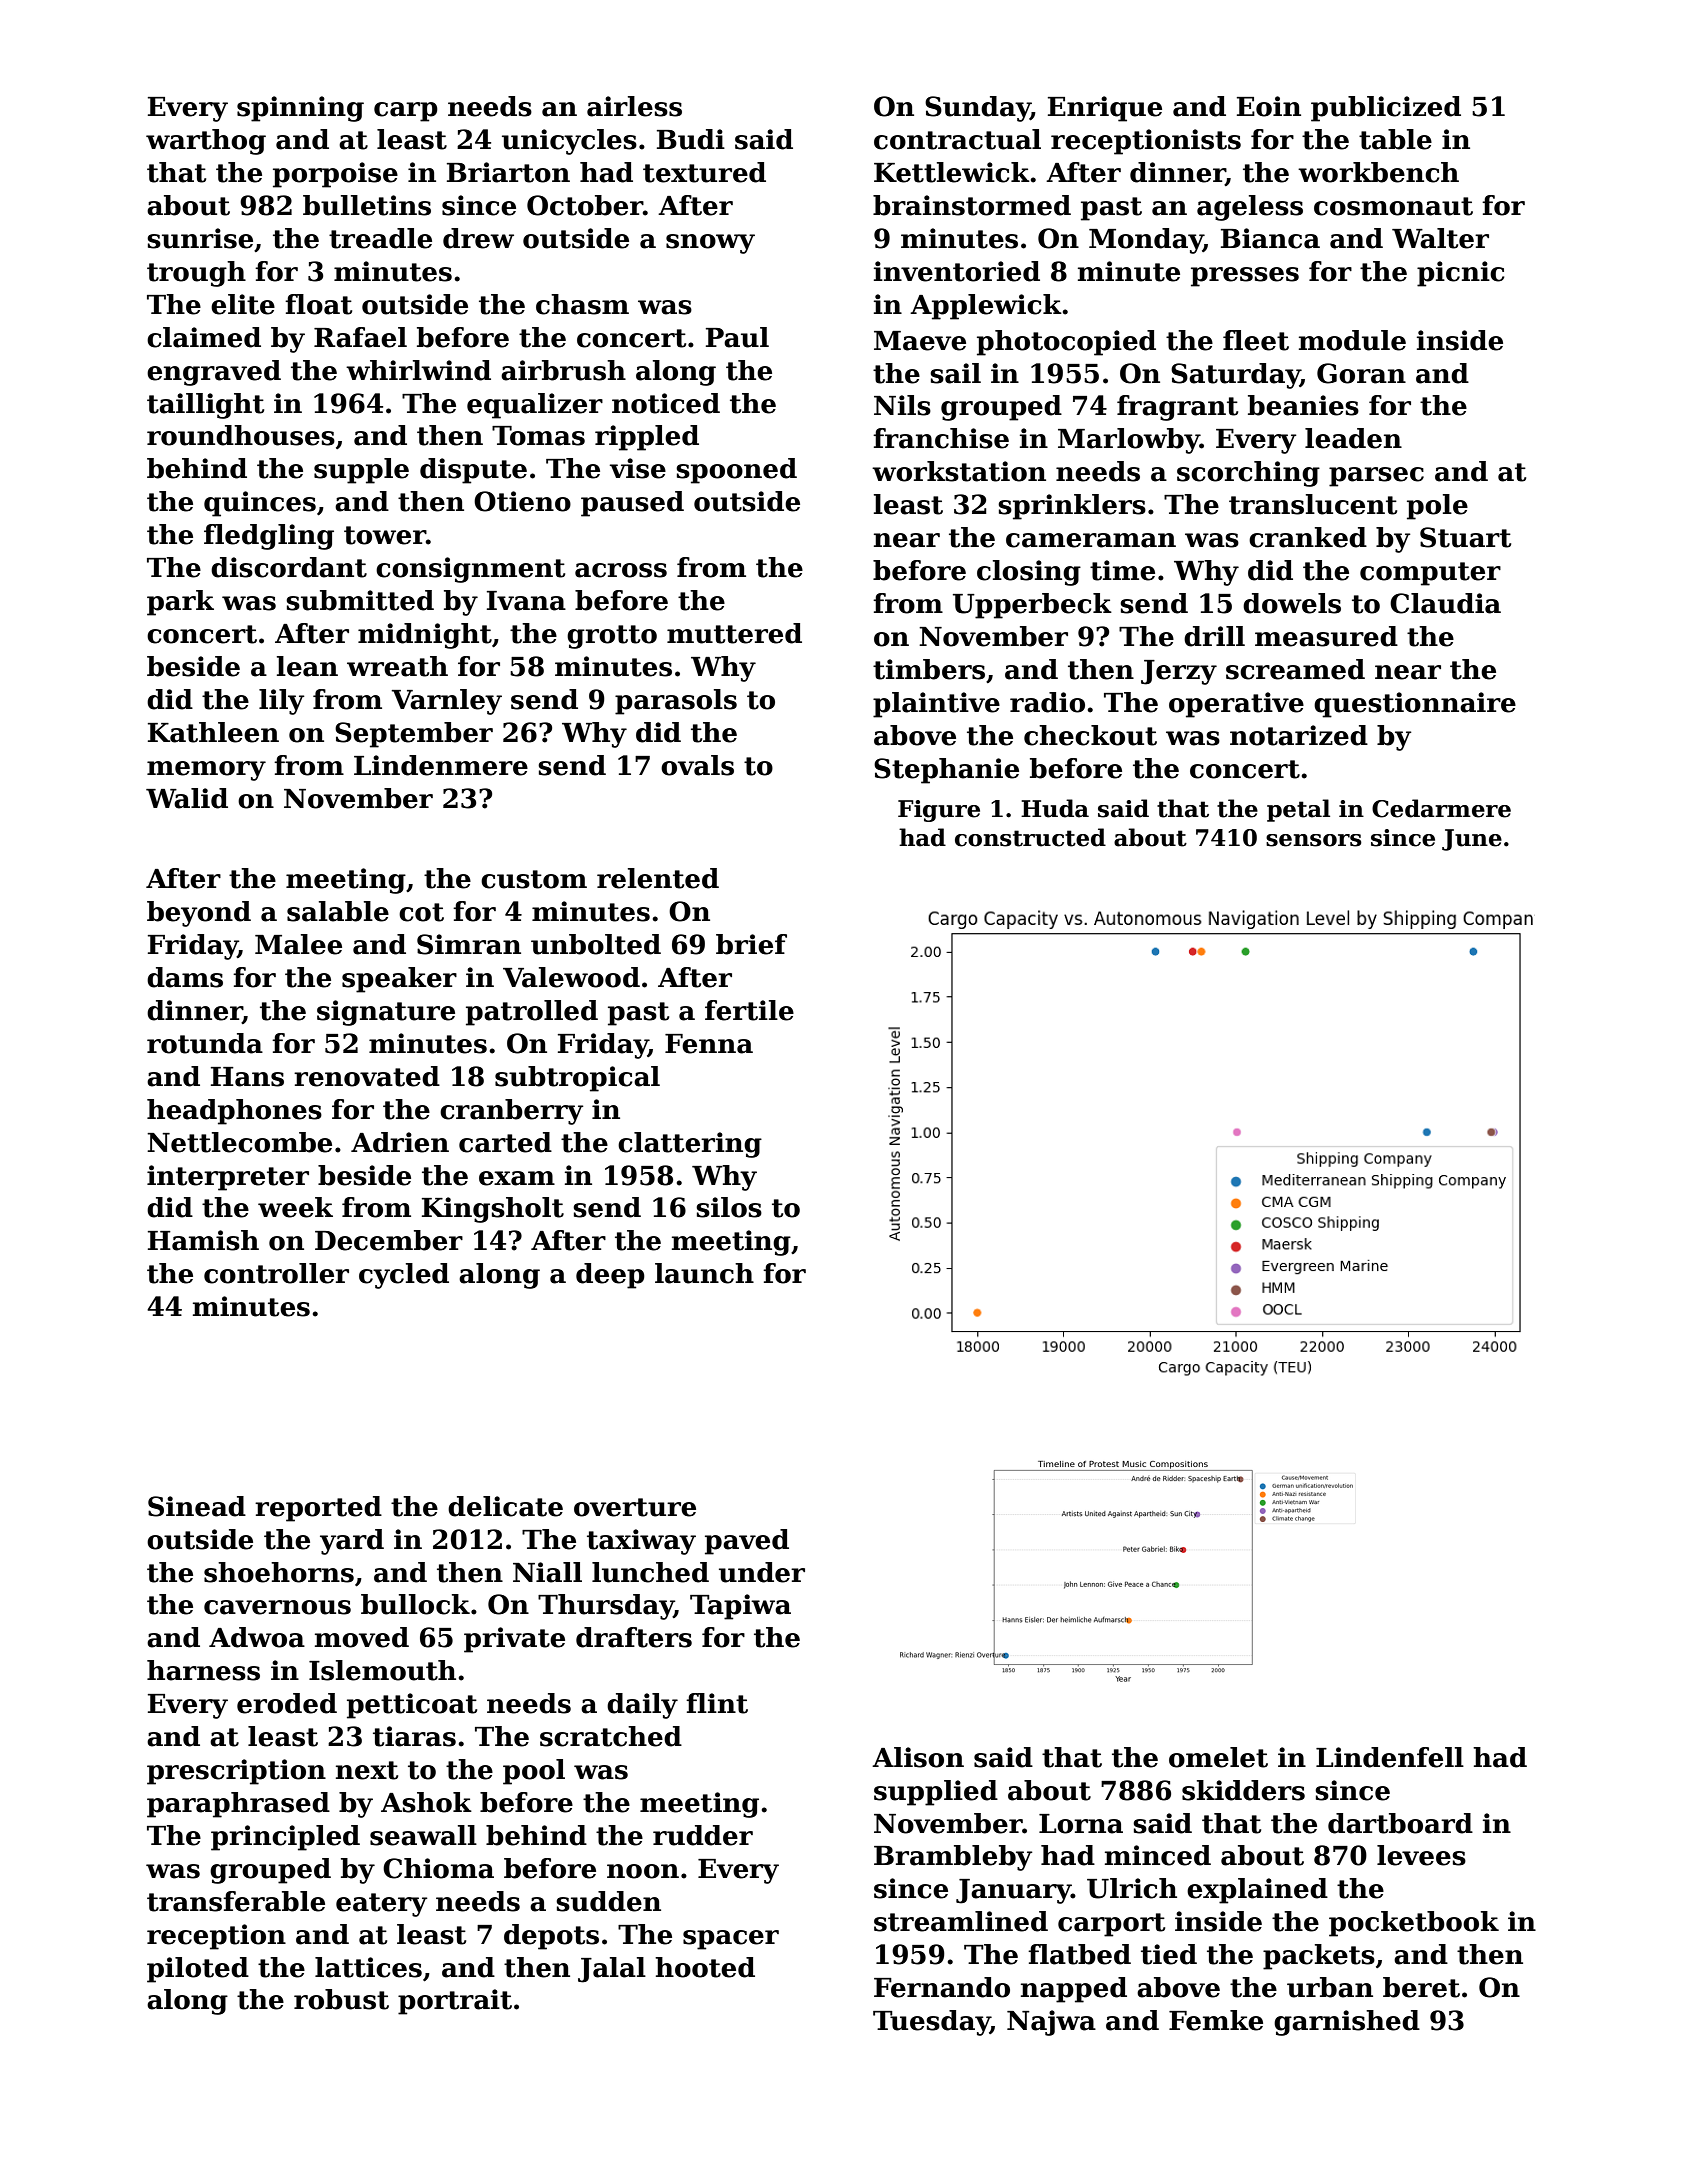 Image resolution: width=1683 pixels, height=2178 pixels. What do you see at coordinates (634, 106) in the screenshot?
I see `airless` at bounding box center [634, 106].
